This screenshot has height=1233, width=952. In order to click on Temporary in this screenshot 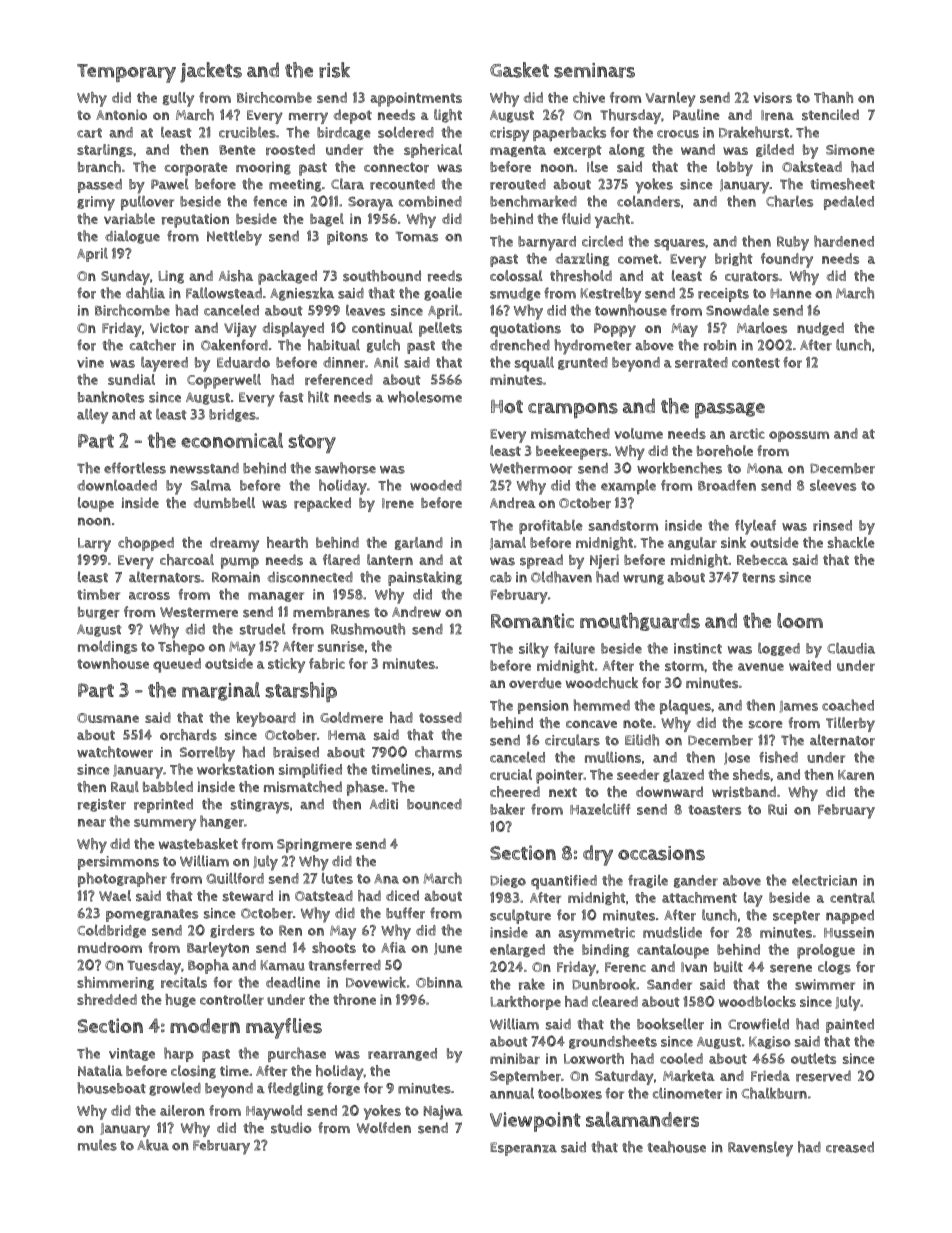, I will do `click(126, 73)`.
